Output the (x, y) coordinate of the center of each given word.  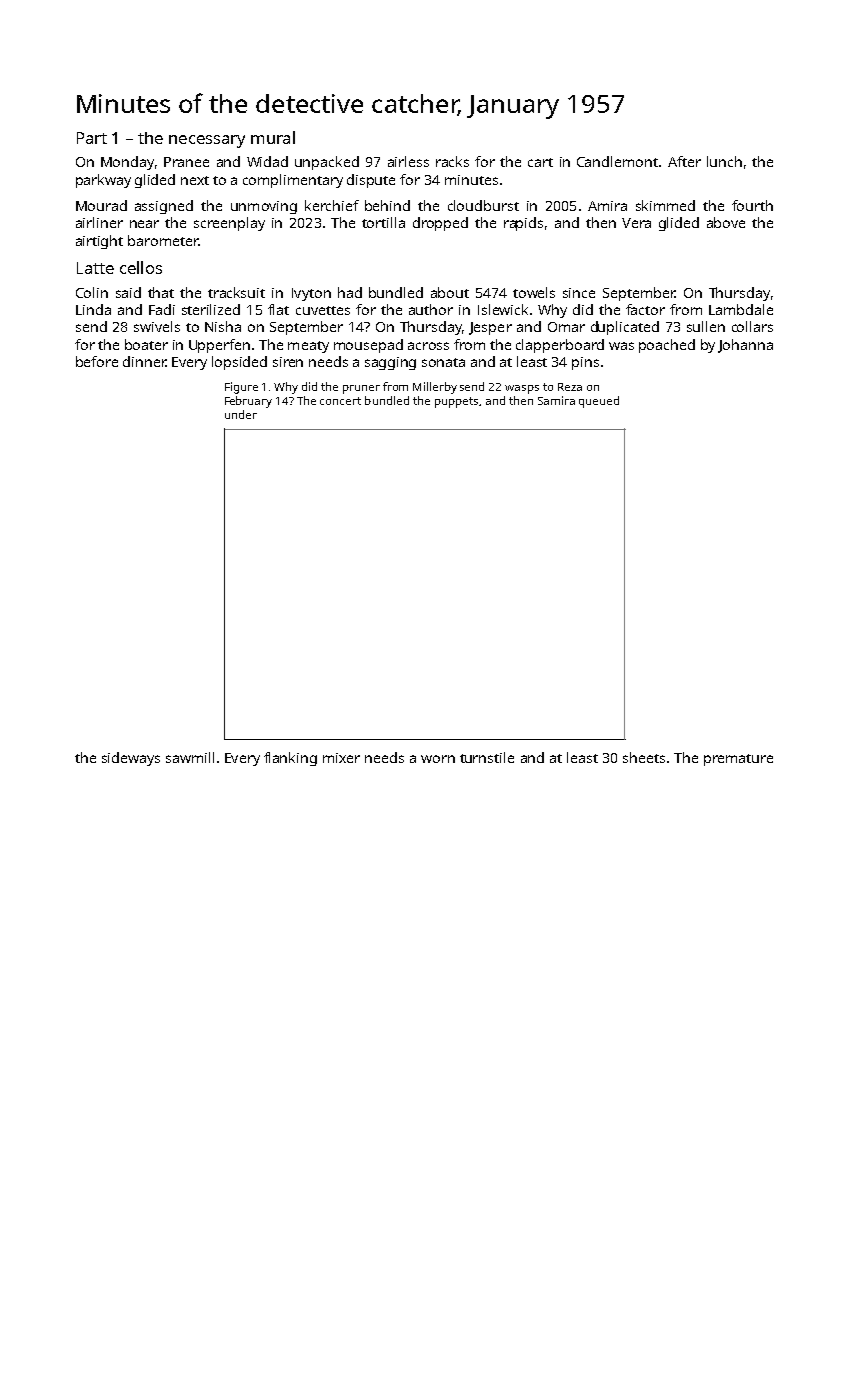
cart (540, 162)
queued (599, 402)
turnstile (487, 757)
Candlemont (617, 161)
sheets (644, 757)
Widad (267, 161)
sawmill (190, 757)
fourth (752, 205)
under (241, 414)
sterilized (211, 309)
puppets (456, 402)
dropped (440, 224)
